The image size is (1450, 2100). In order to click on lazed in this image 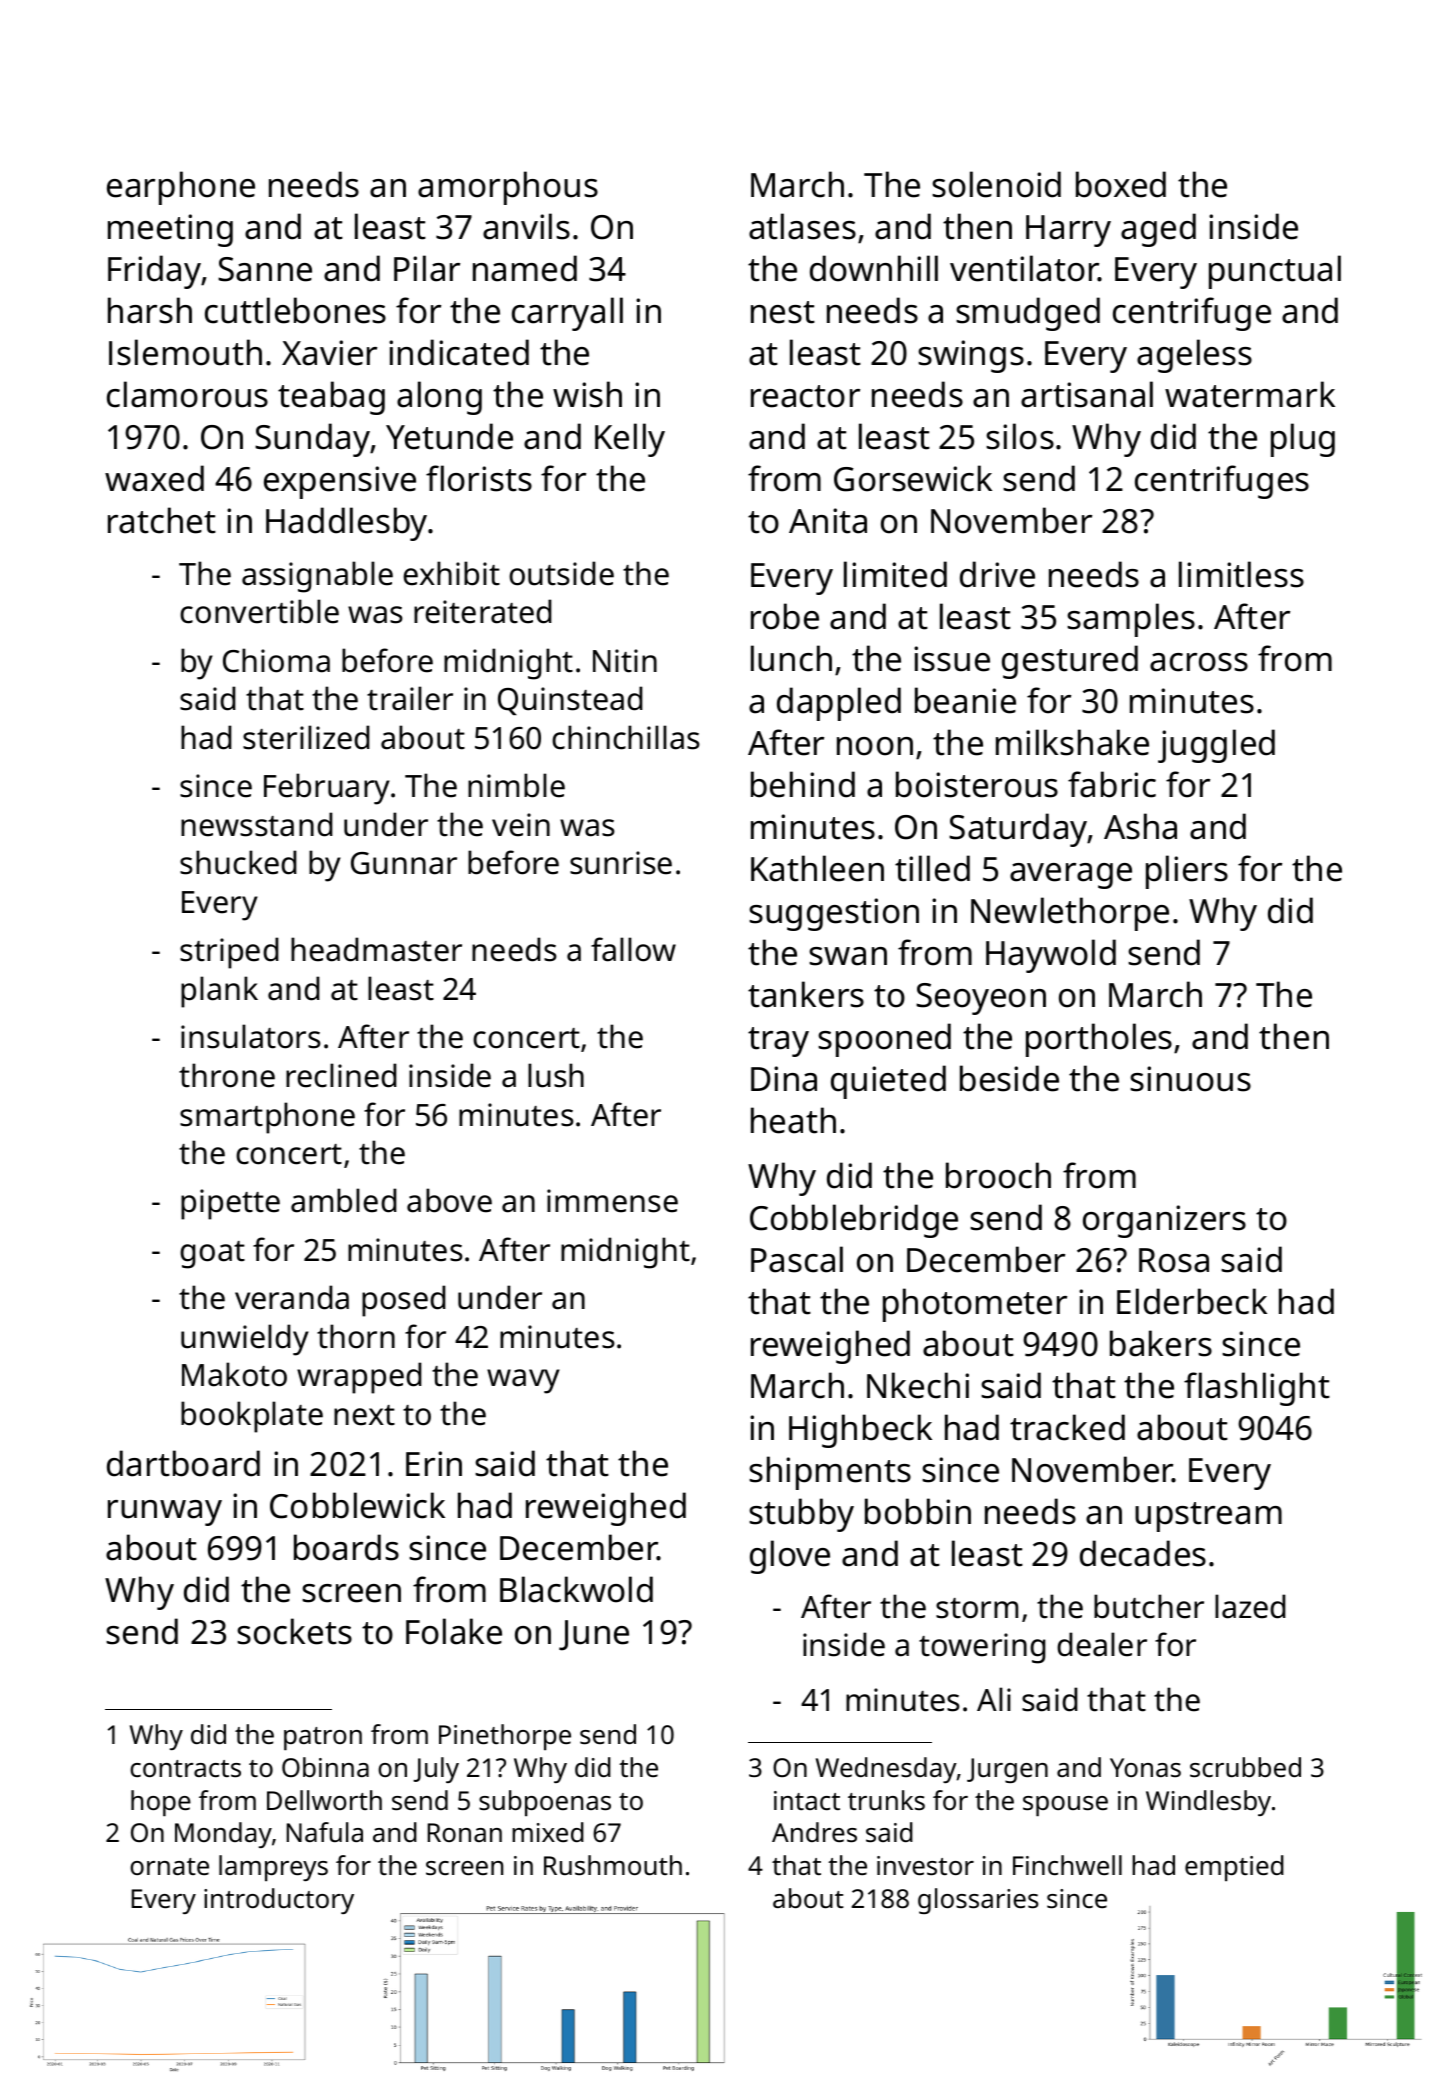, I will do `click(1250, 1606)`.
